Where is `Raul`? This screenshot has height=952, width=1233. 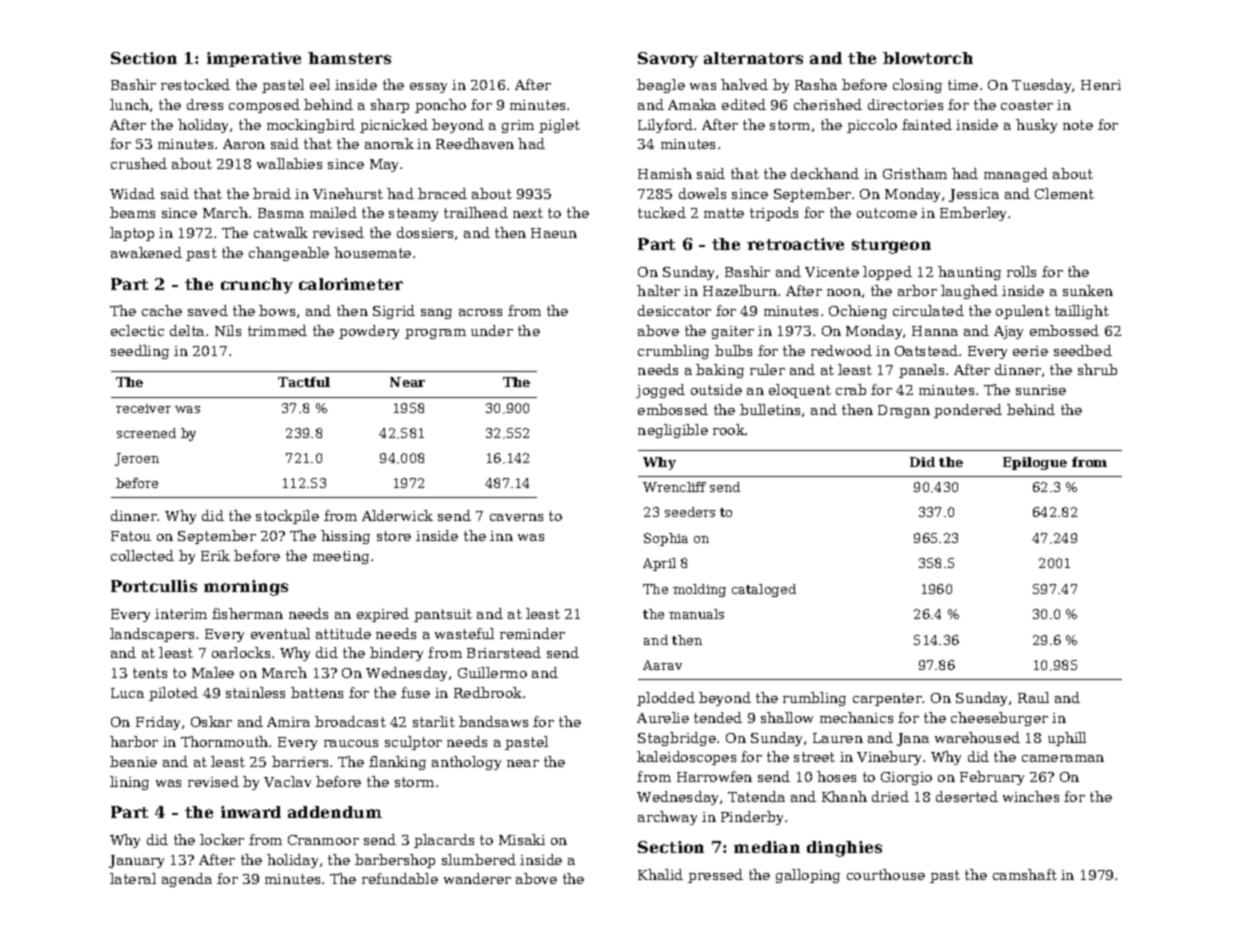
Raul is located at coordinates (1033, 697).
